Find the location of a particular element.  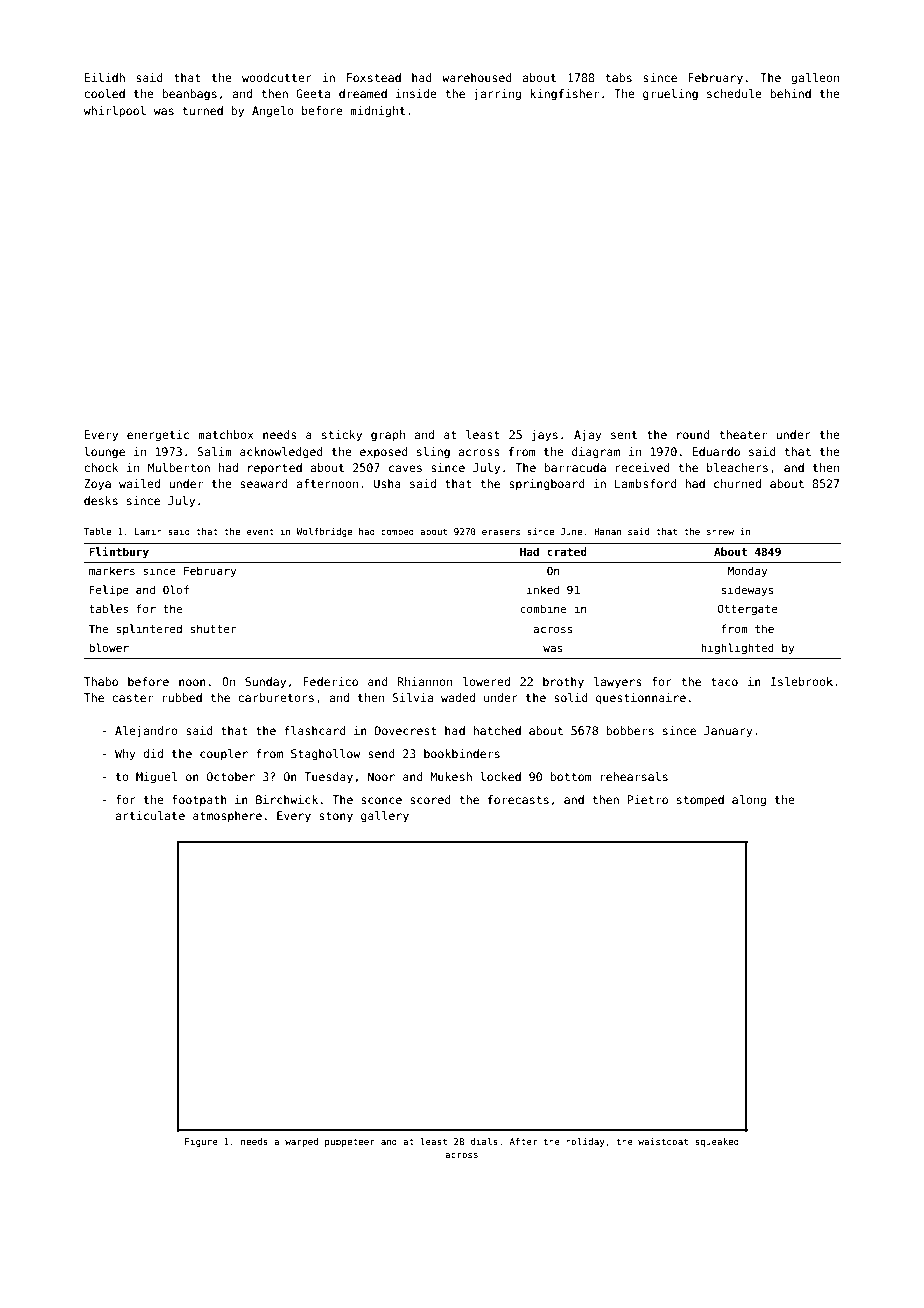

warped is located at coordinates (301, 1142).
